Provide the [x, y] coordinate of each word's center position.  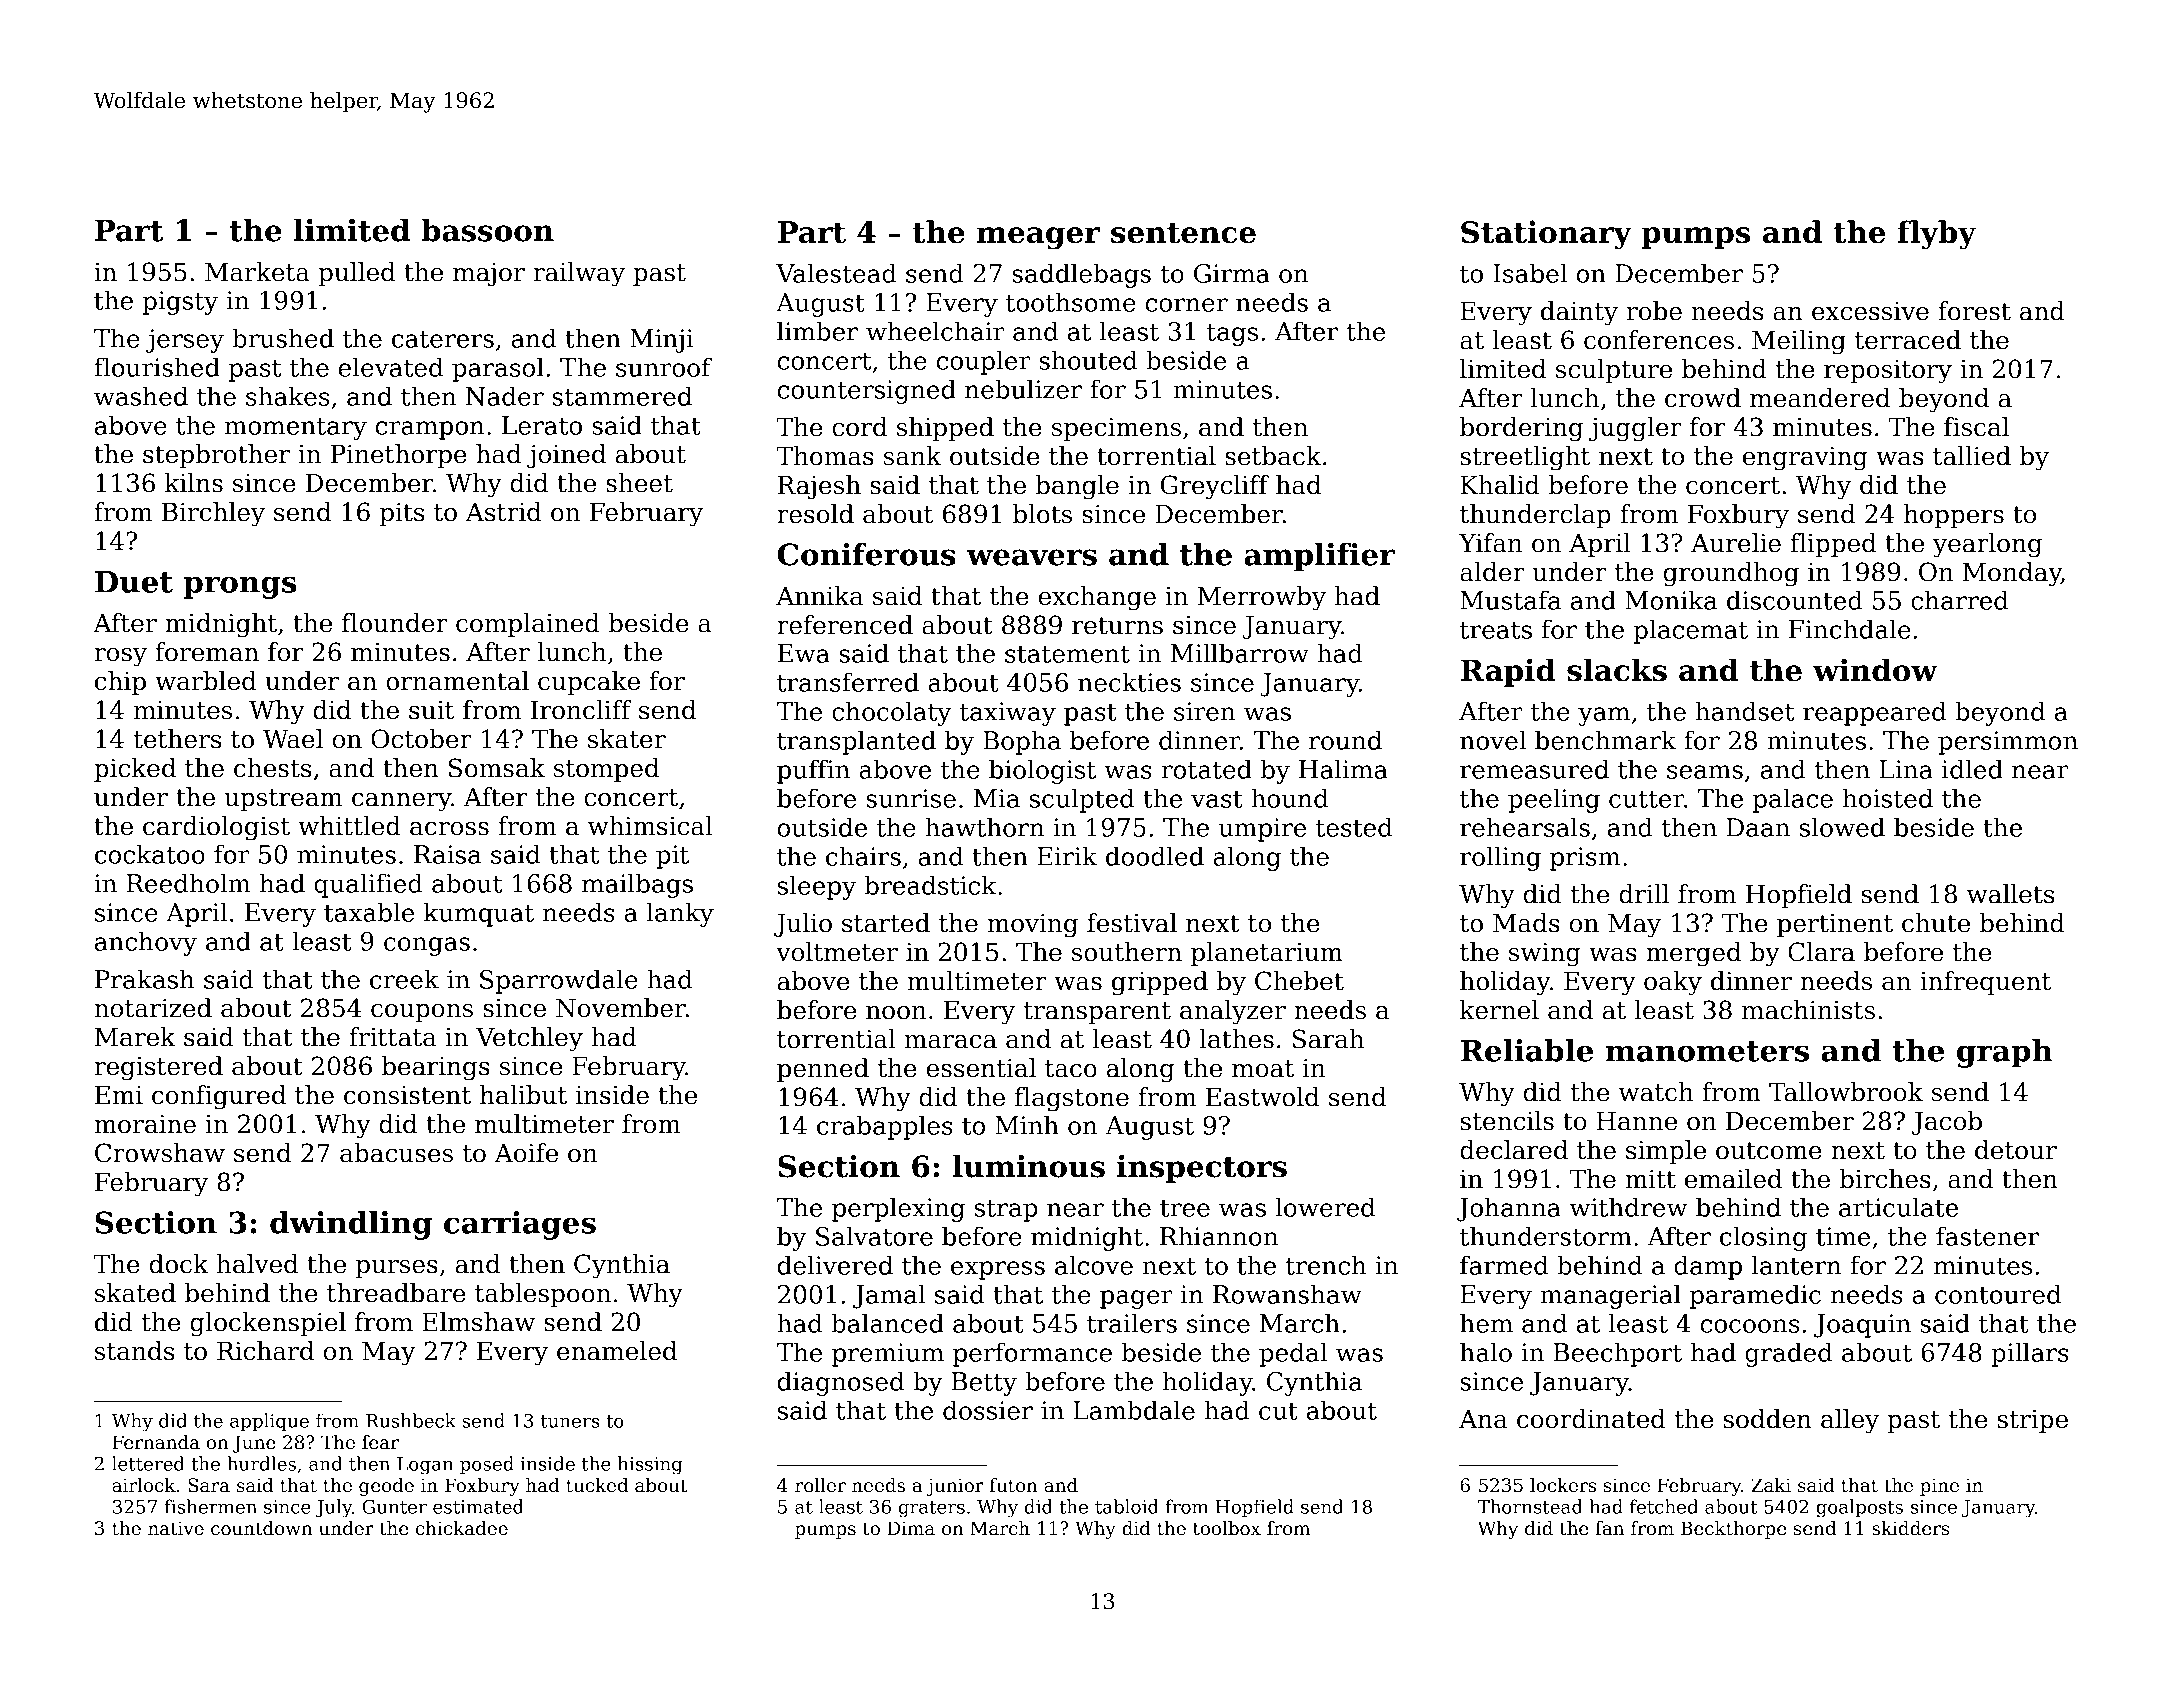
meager [1038, 238]
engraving [1805, 459]
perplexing [898, 1209]
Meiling [1799, 342]
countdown [261, 1528]
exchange [1097, 598]
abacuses [396, 1153]
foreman [207, 652]
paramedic [1755, 1296]
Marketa [257, 272]
